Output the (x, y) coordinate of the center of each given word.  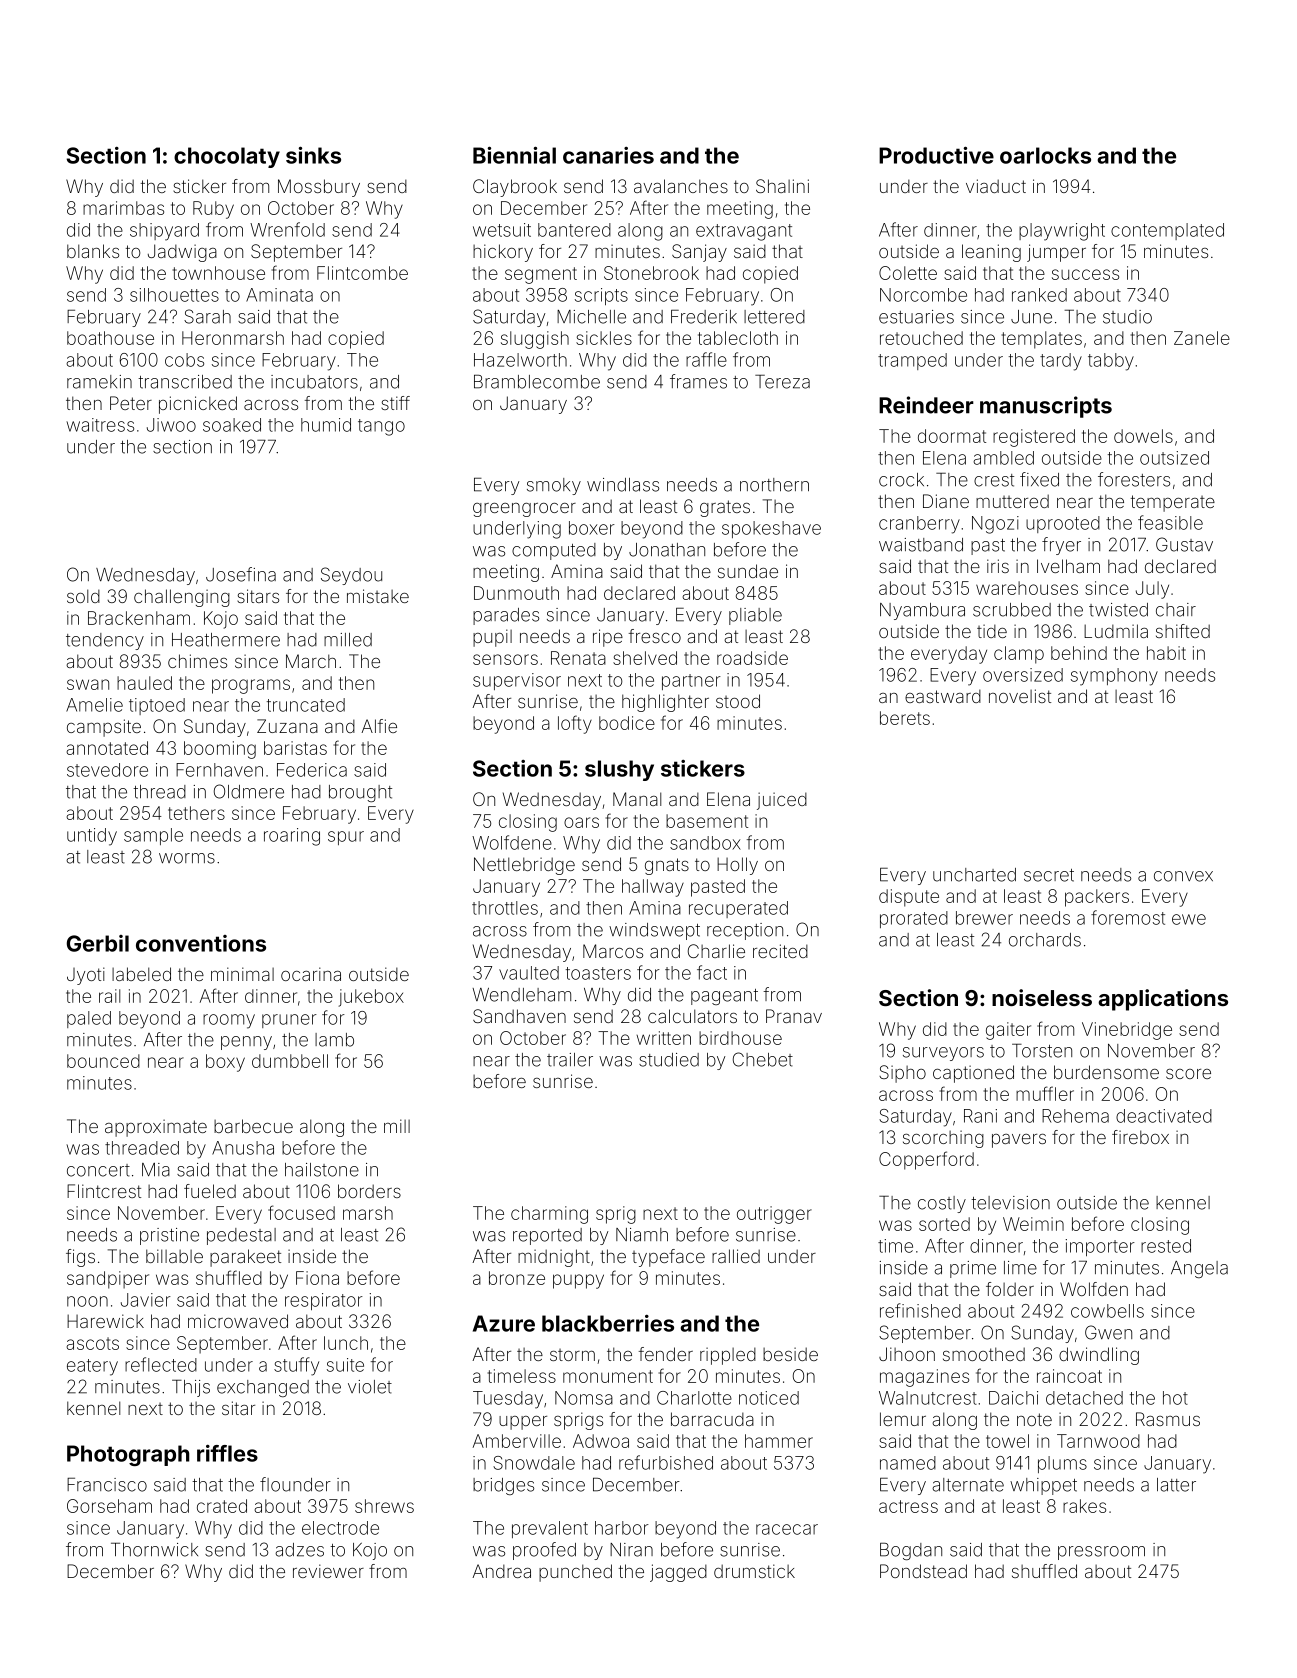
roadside (752, 658)
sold (83, 596)
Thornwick (154, 1550)
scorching (943, 1139)
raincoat (1069, 1376)
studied (669, 1060)
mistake (378, 596)
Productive (936, 155)
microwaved (238, 1321)
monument (608, 1376)
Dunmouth (516, 593)
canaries (608, 155)
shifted (1183, 631)
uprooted (1063, 524)
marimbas (123, 208)
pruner (289, 1021)
